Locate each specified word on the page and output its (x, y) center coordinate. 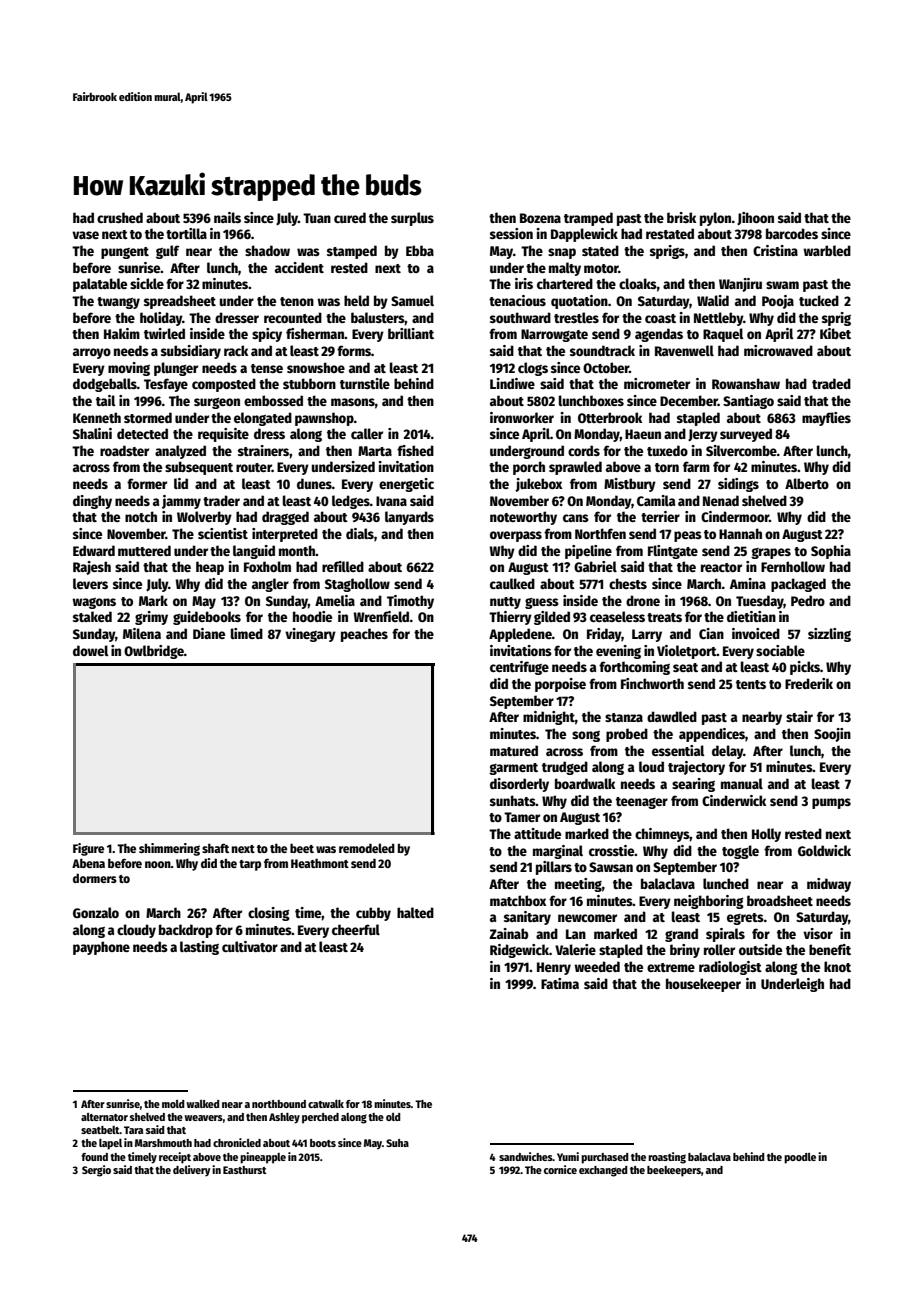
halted (415, 912)
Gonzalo (96, 912)
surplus (412, 219)
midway (829, 885)
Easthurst (245, 1170)
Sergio (96, 1171)
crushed (120, 217)
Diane (209, 633)
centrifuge (519, 668)
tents (751, 684)
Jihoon (755, 218)
